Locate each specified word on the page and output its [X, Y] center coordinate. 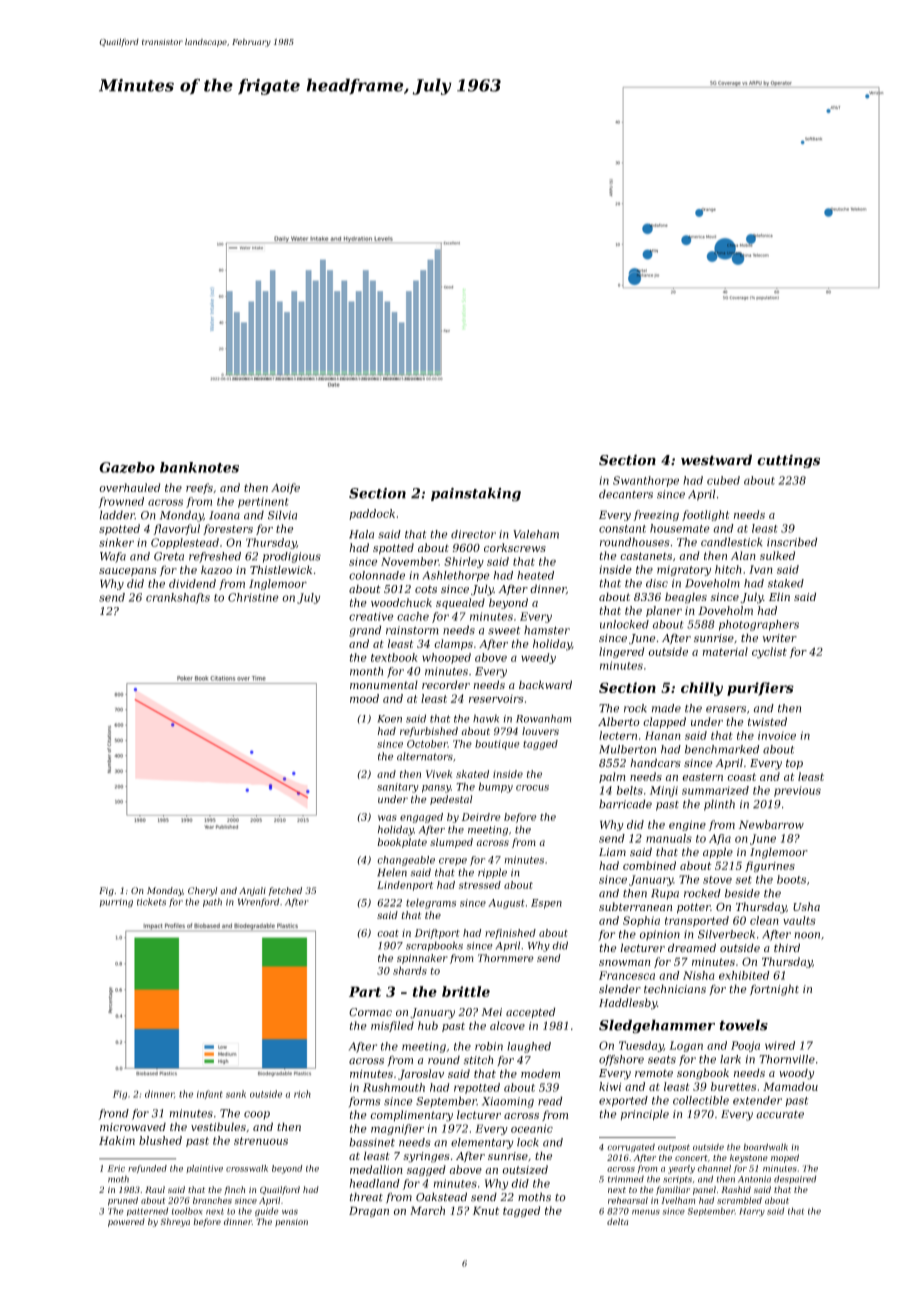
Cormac [370, 1012]
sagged [426, 1170]
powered [126, 1222]
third [787, 947]
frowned [121, 502]
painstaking [476, 494]
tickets [151, 902]
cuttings [788, 461]
